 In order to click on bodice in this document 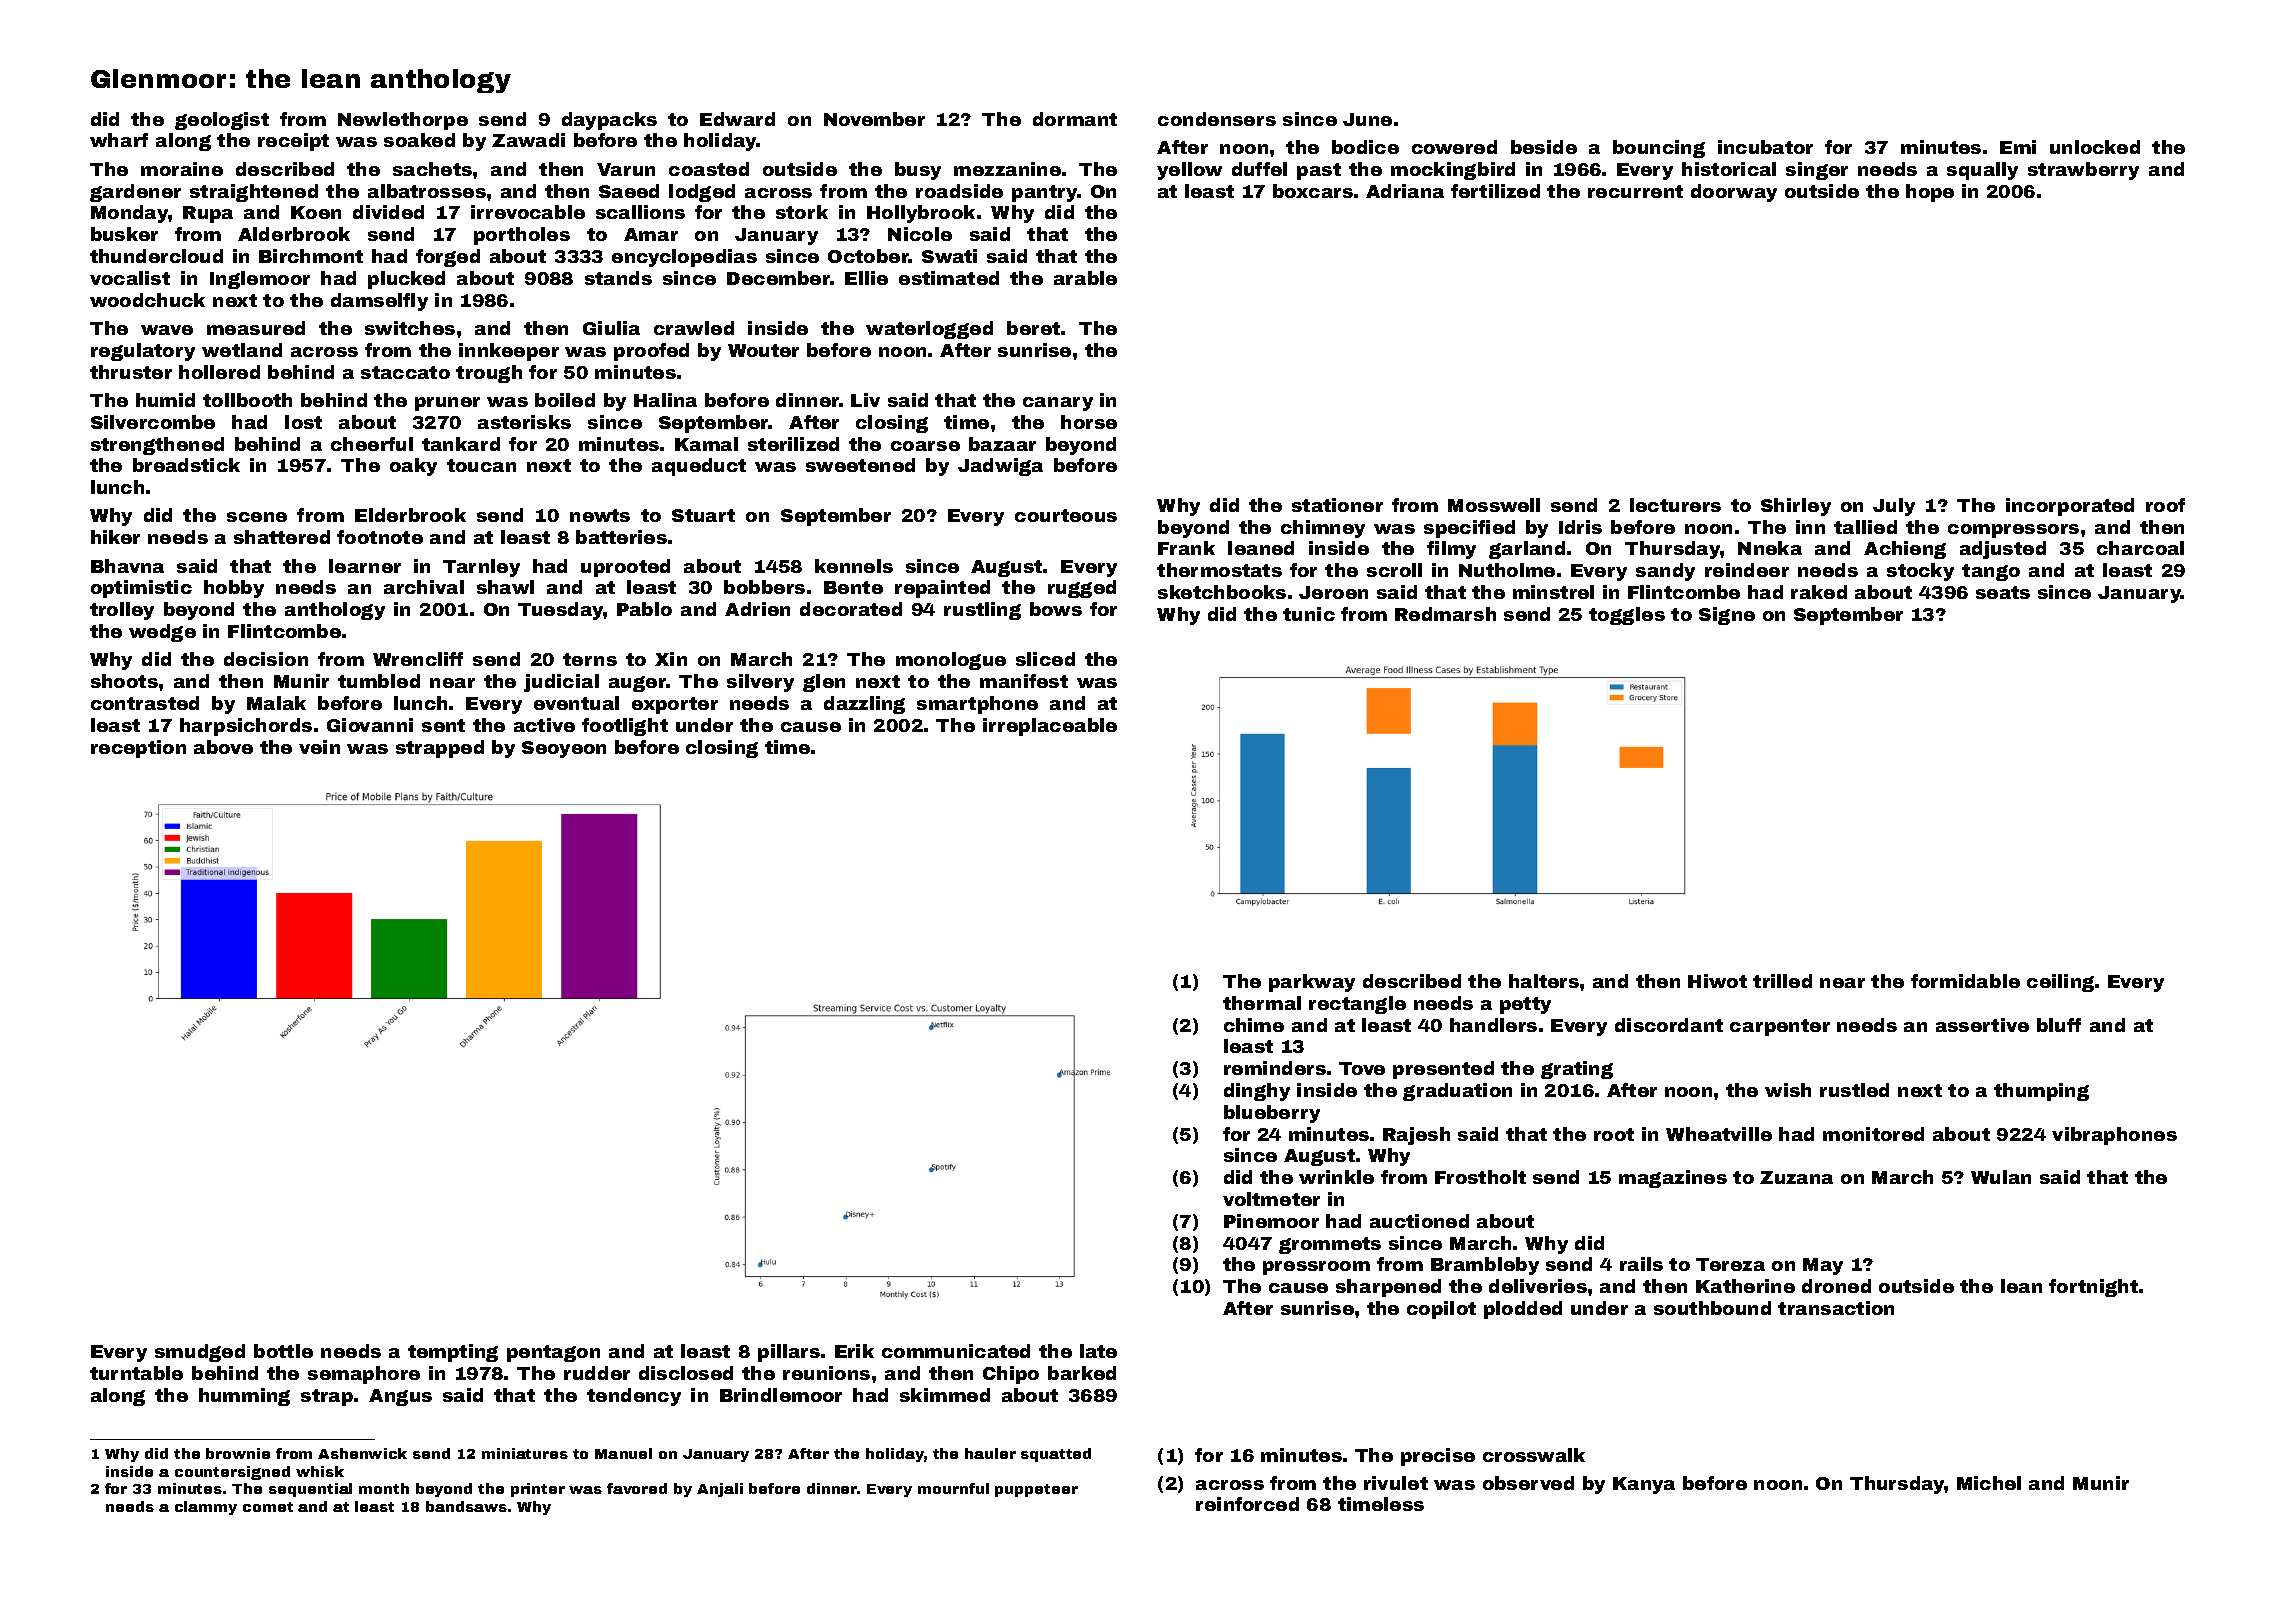, I will do `click(1365, 147)`.
